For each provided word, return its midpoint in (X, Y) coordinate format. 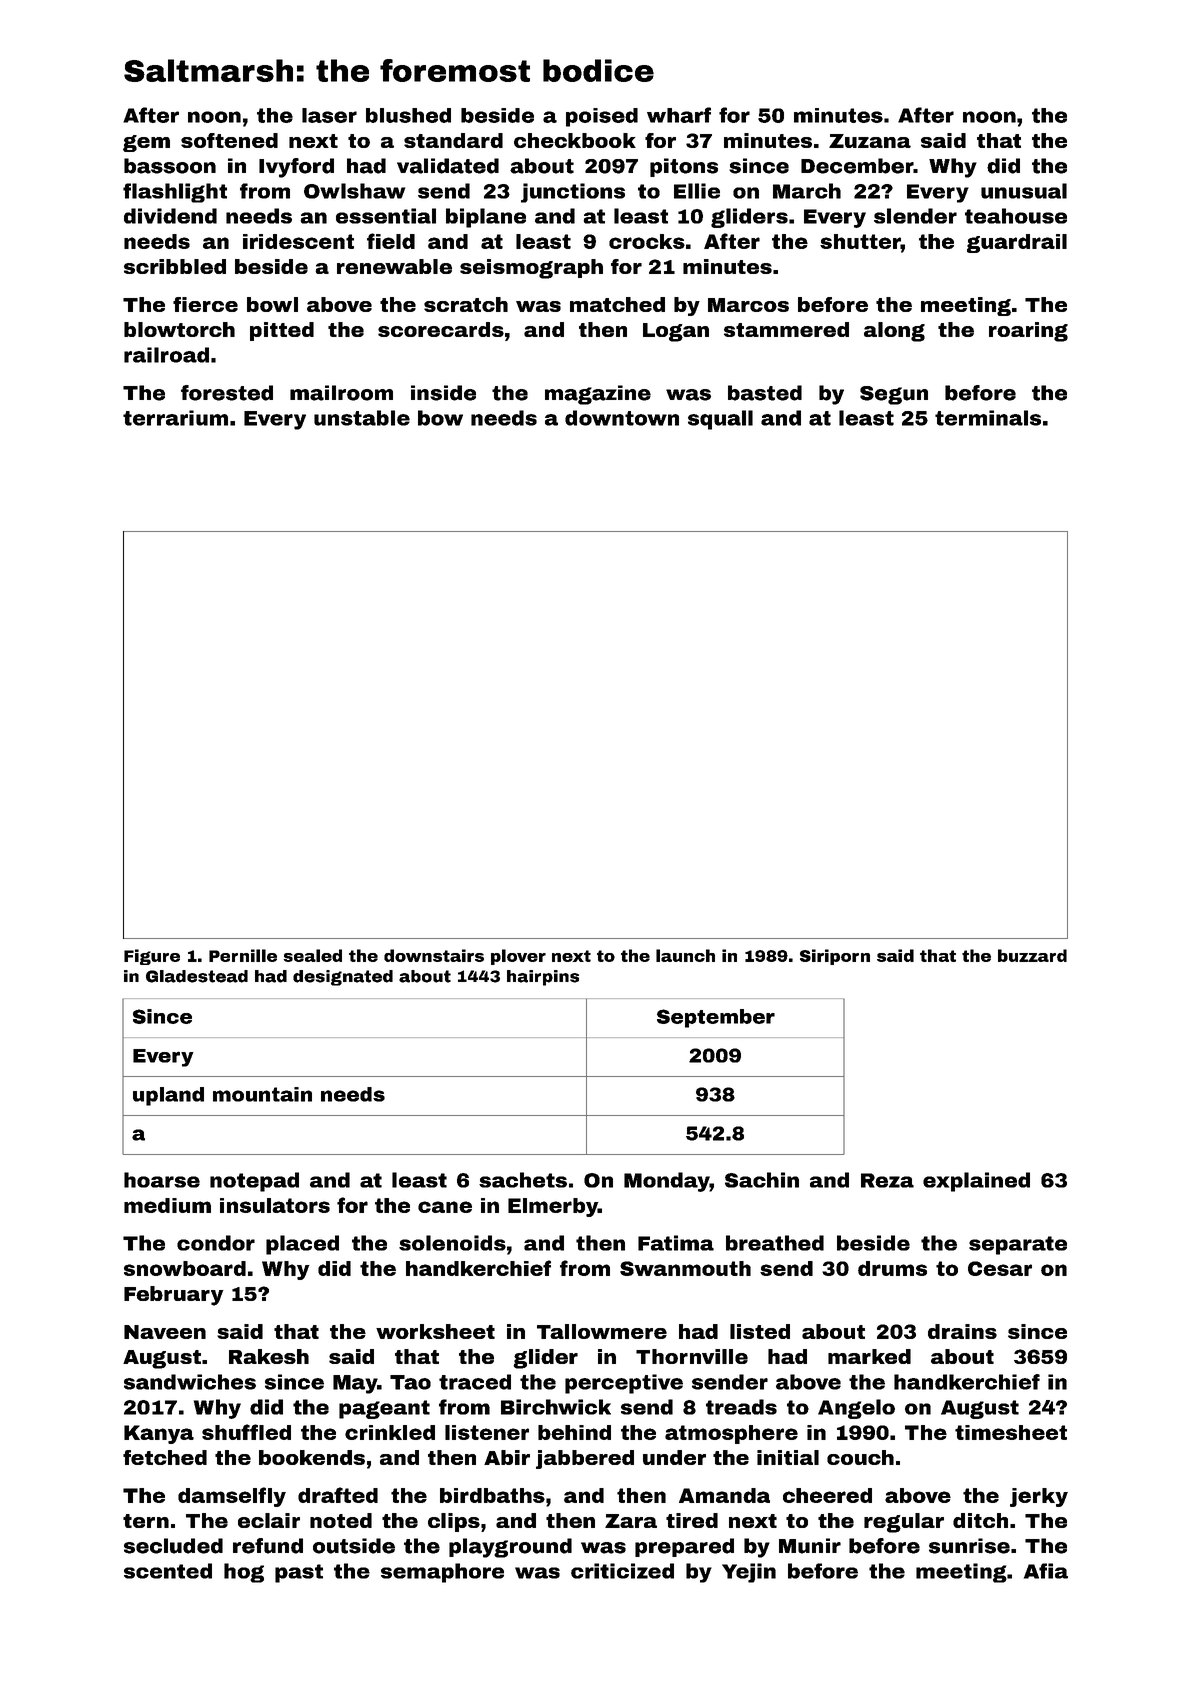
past (299, 1573)
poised (602, 117)
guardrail (1017, 243)
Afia (1046, 1571)
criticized (622, 1571)
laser (329, 115)
